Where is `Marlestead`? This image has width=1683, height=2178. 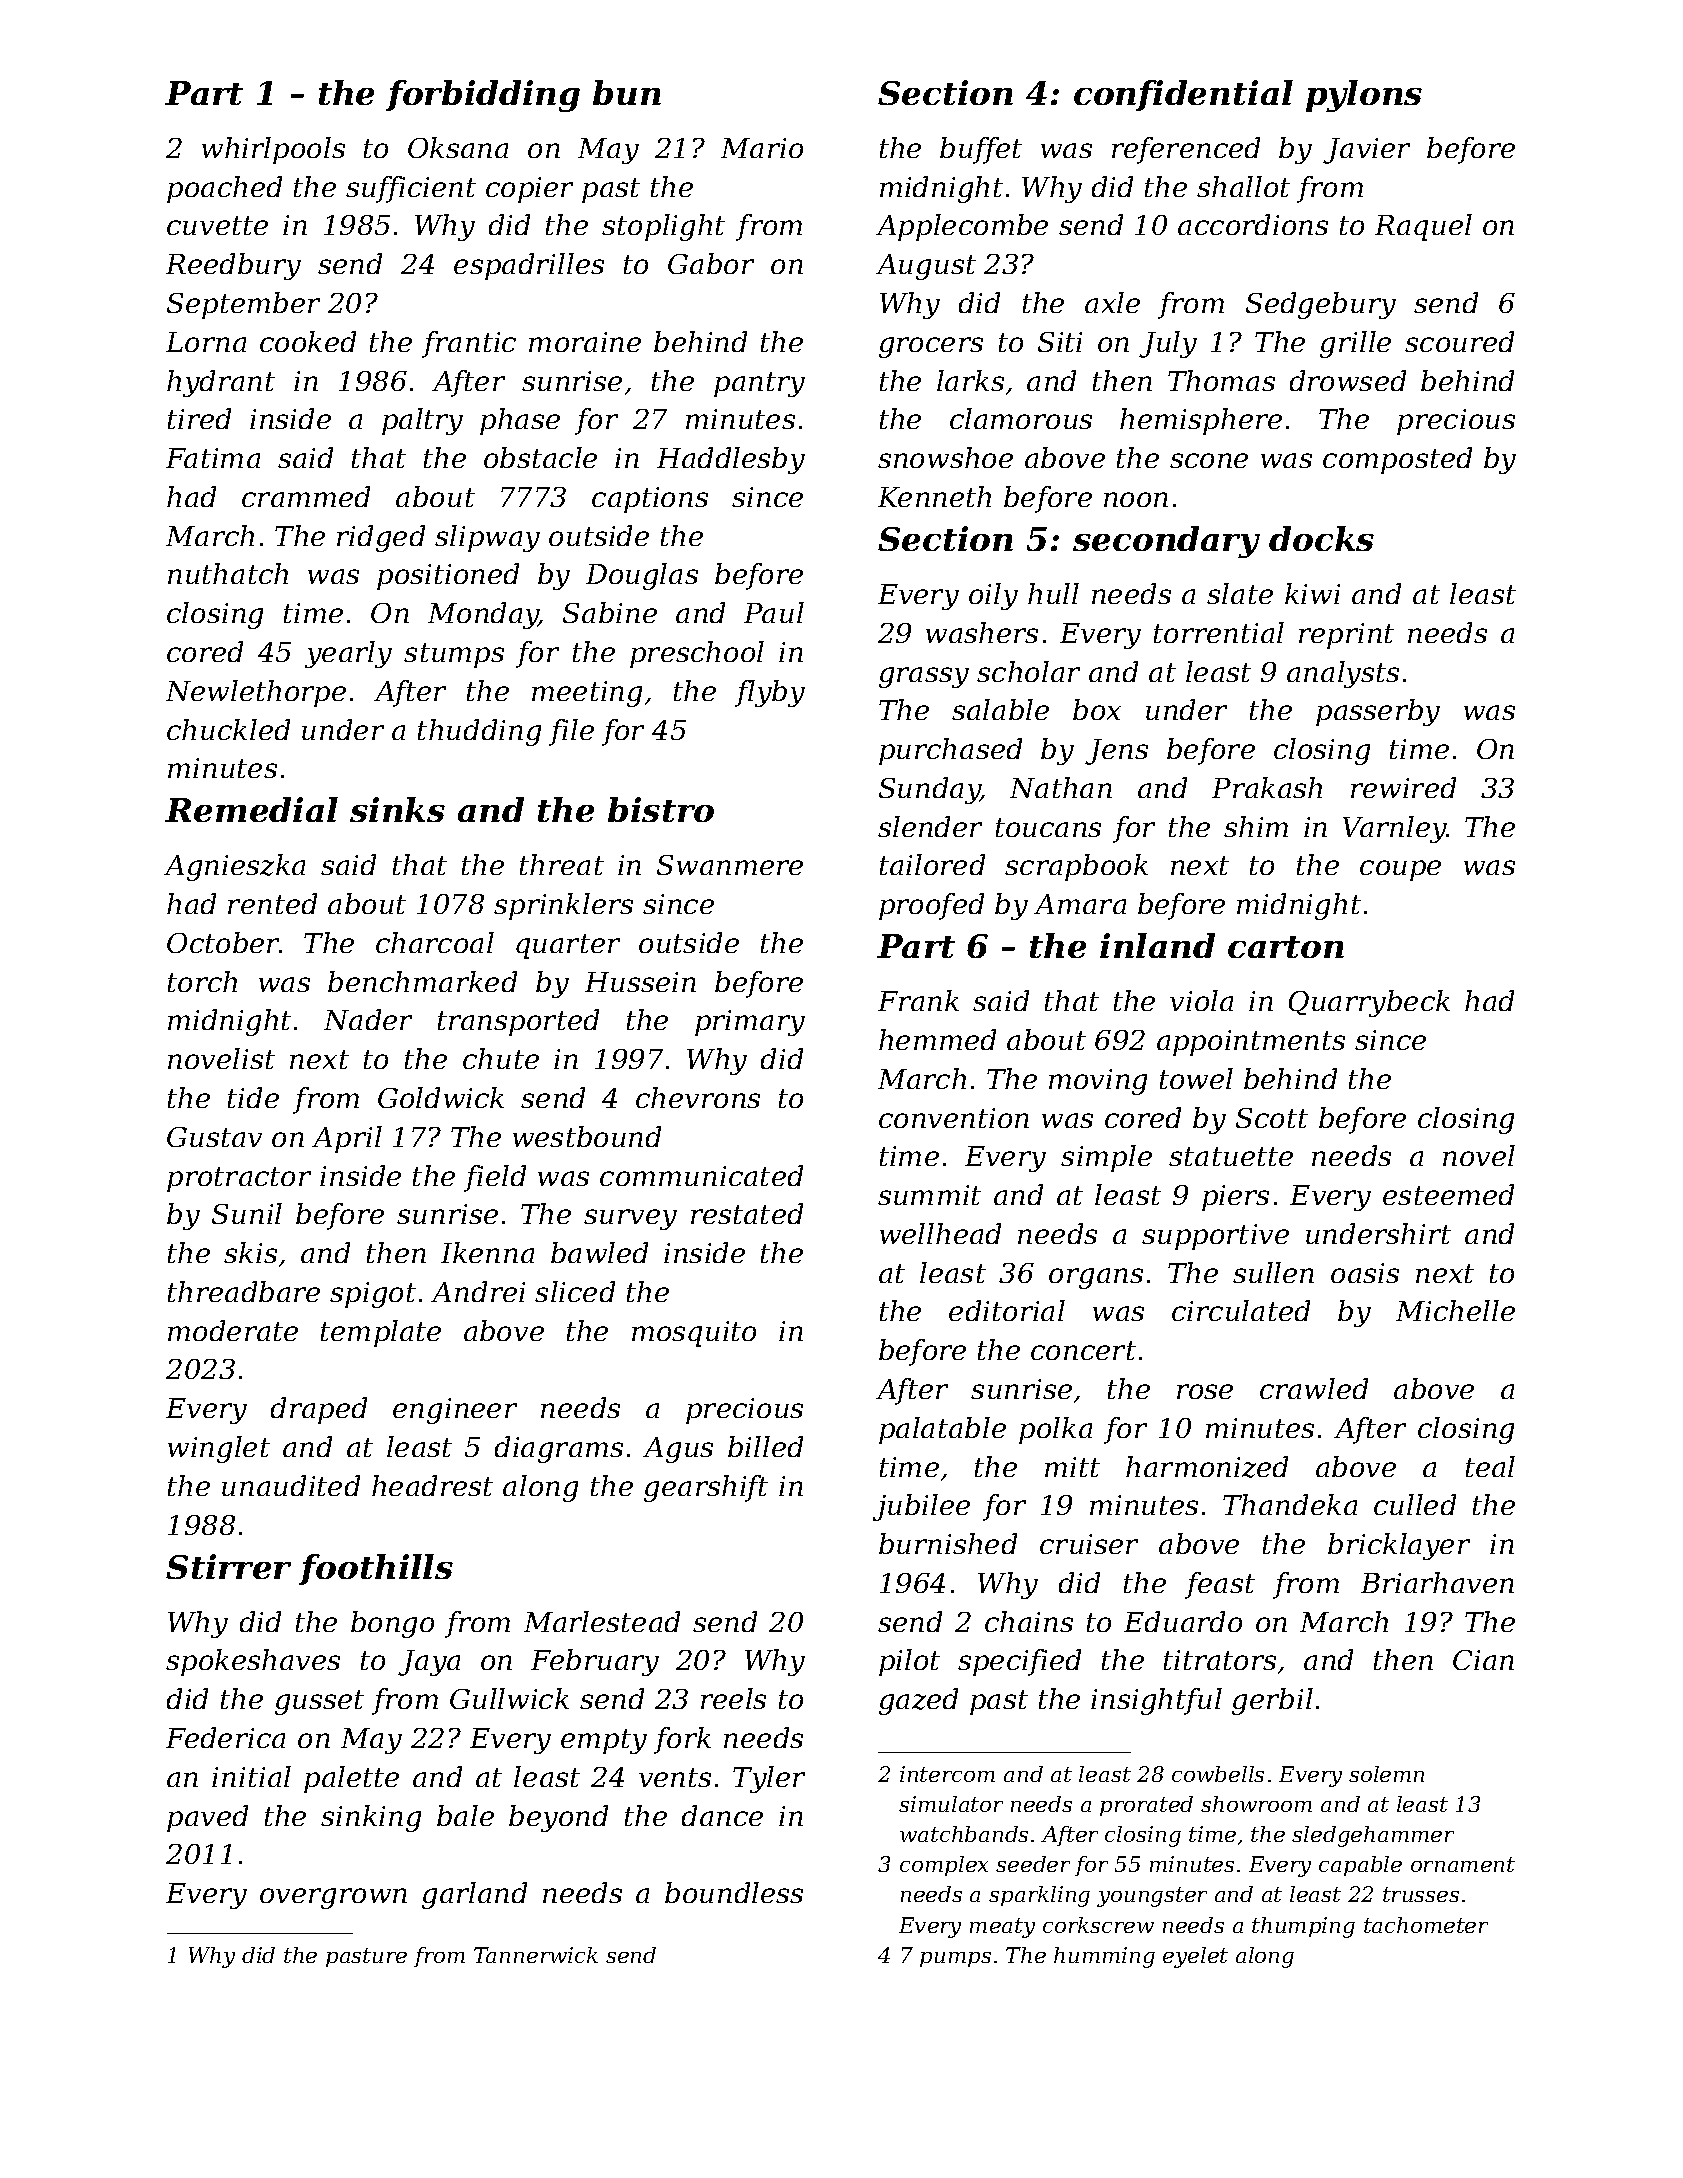
Marlestead is located at coordinates (602, 1621).
